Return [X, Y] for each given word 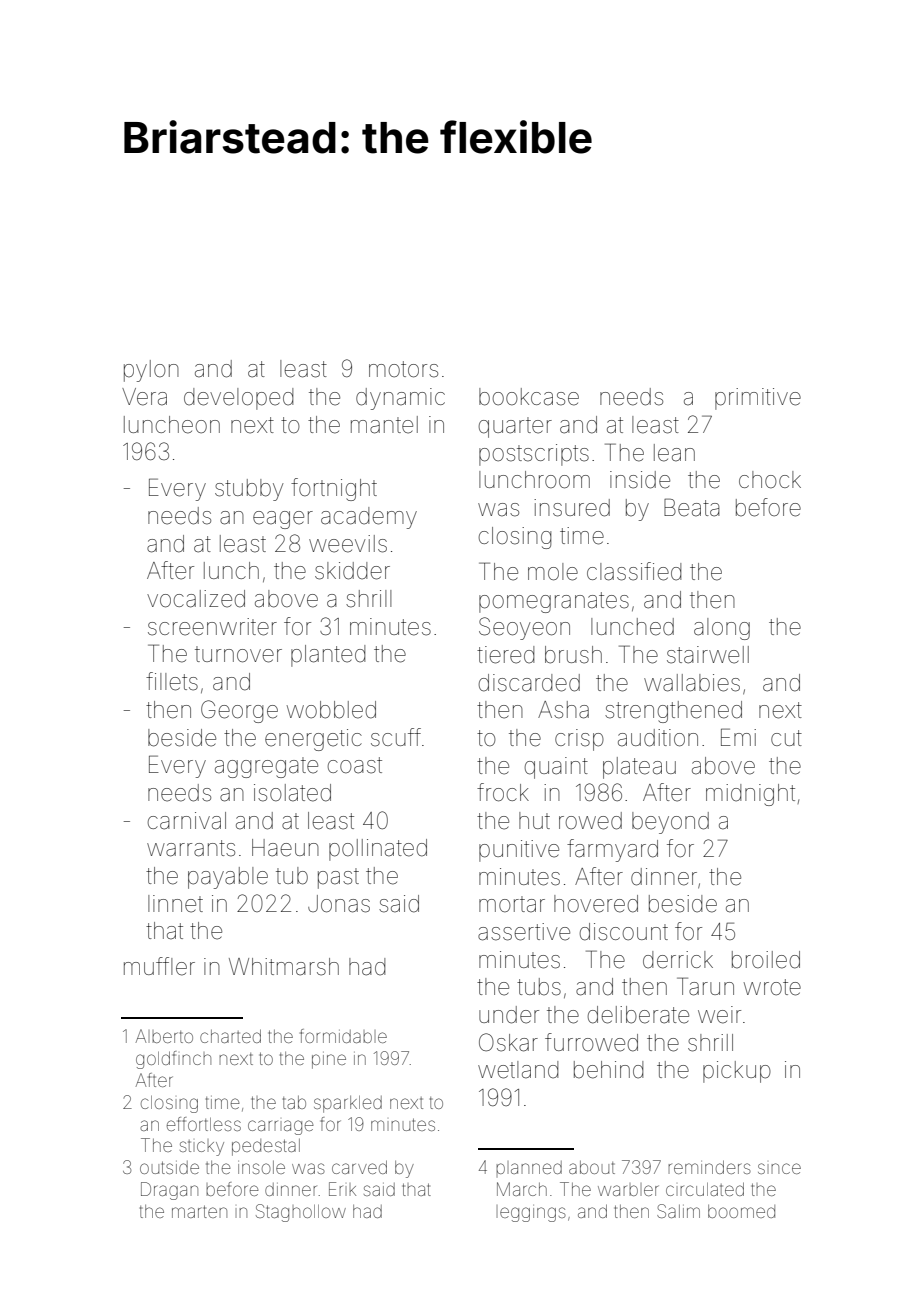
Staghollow [301, 1213]
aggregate [266, 767]
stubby [249, 490]
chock [770, 479]
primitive [758, 399]
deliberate [638, 1015]
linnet [175, 904]
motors [403, 369]
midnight [750, 795]
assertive [524, 932]
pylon [151, 371]
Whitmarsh [284, 967]
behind [608, 1070]
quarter [515, 427]
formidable [343, 1036]
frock [503, 792]
